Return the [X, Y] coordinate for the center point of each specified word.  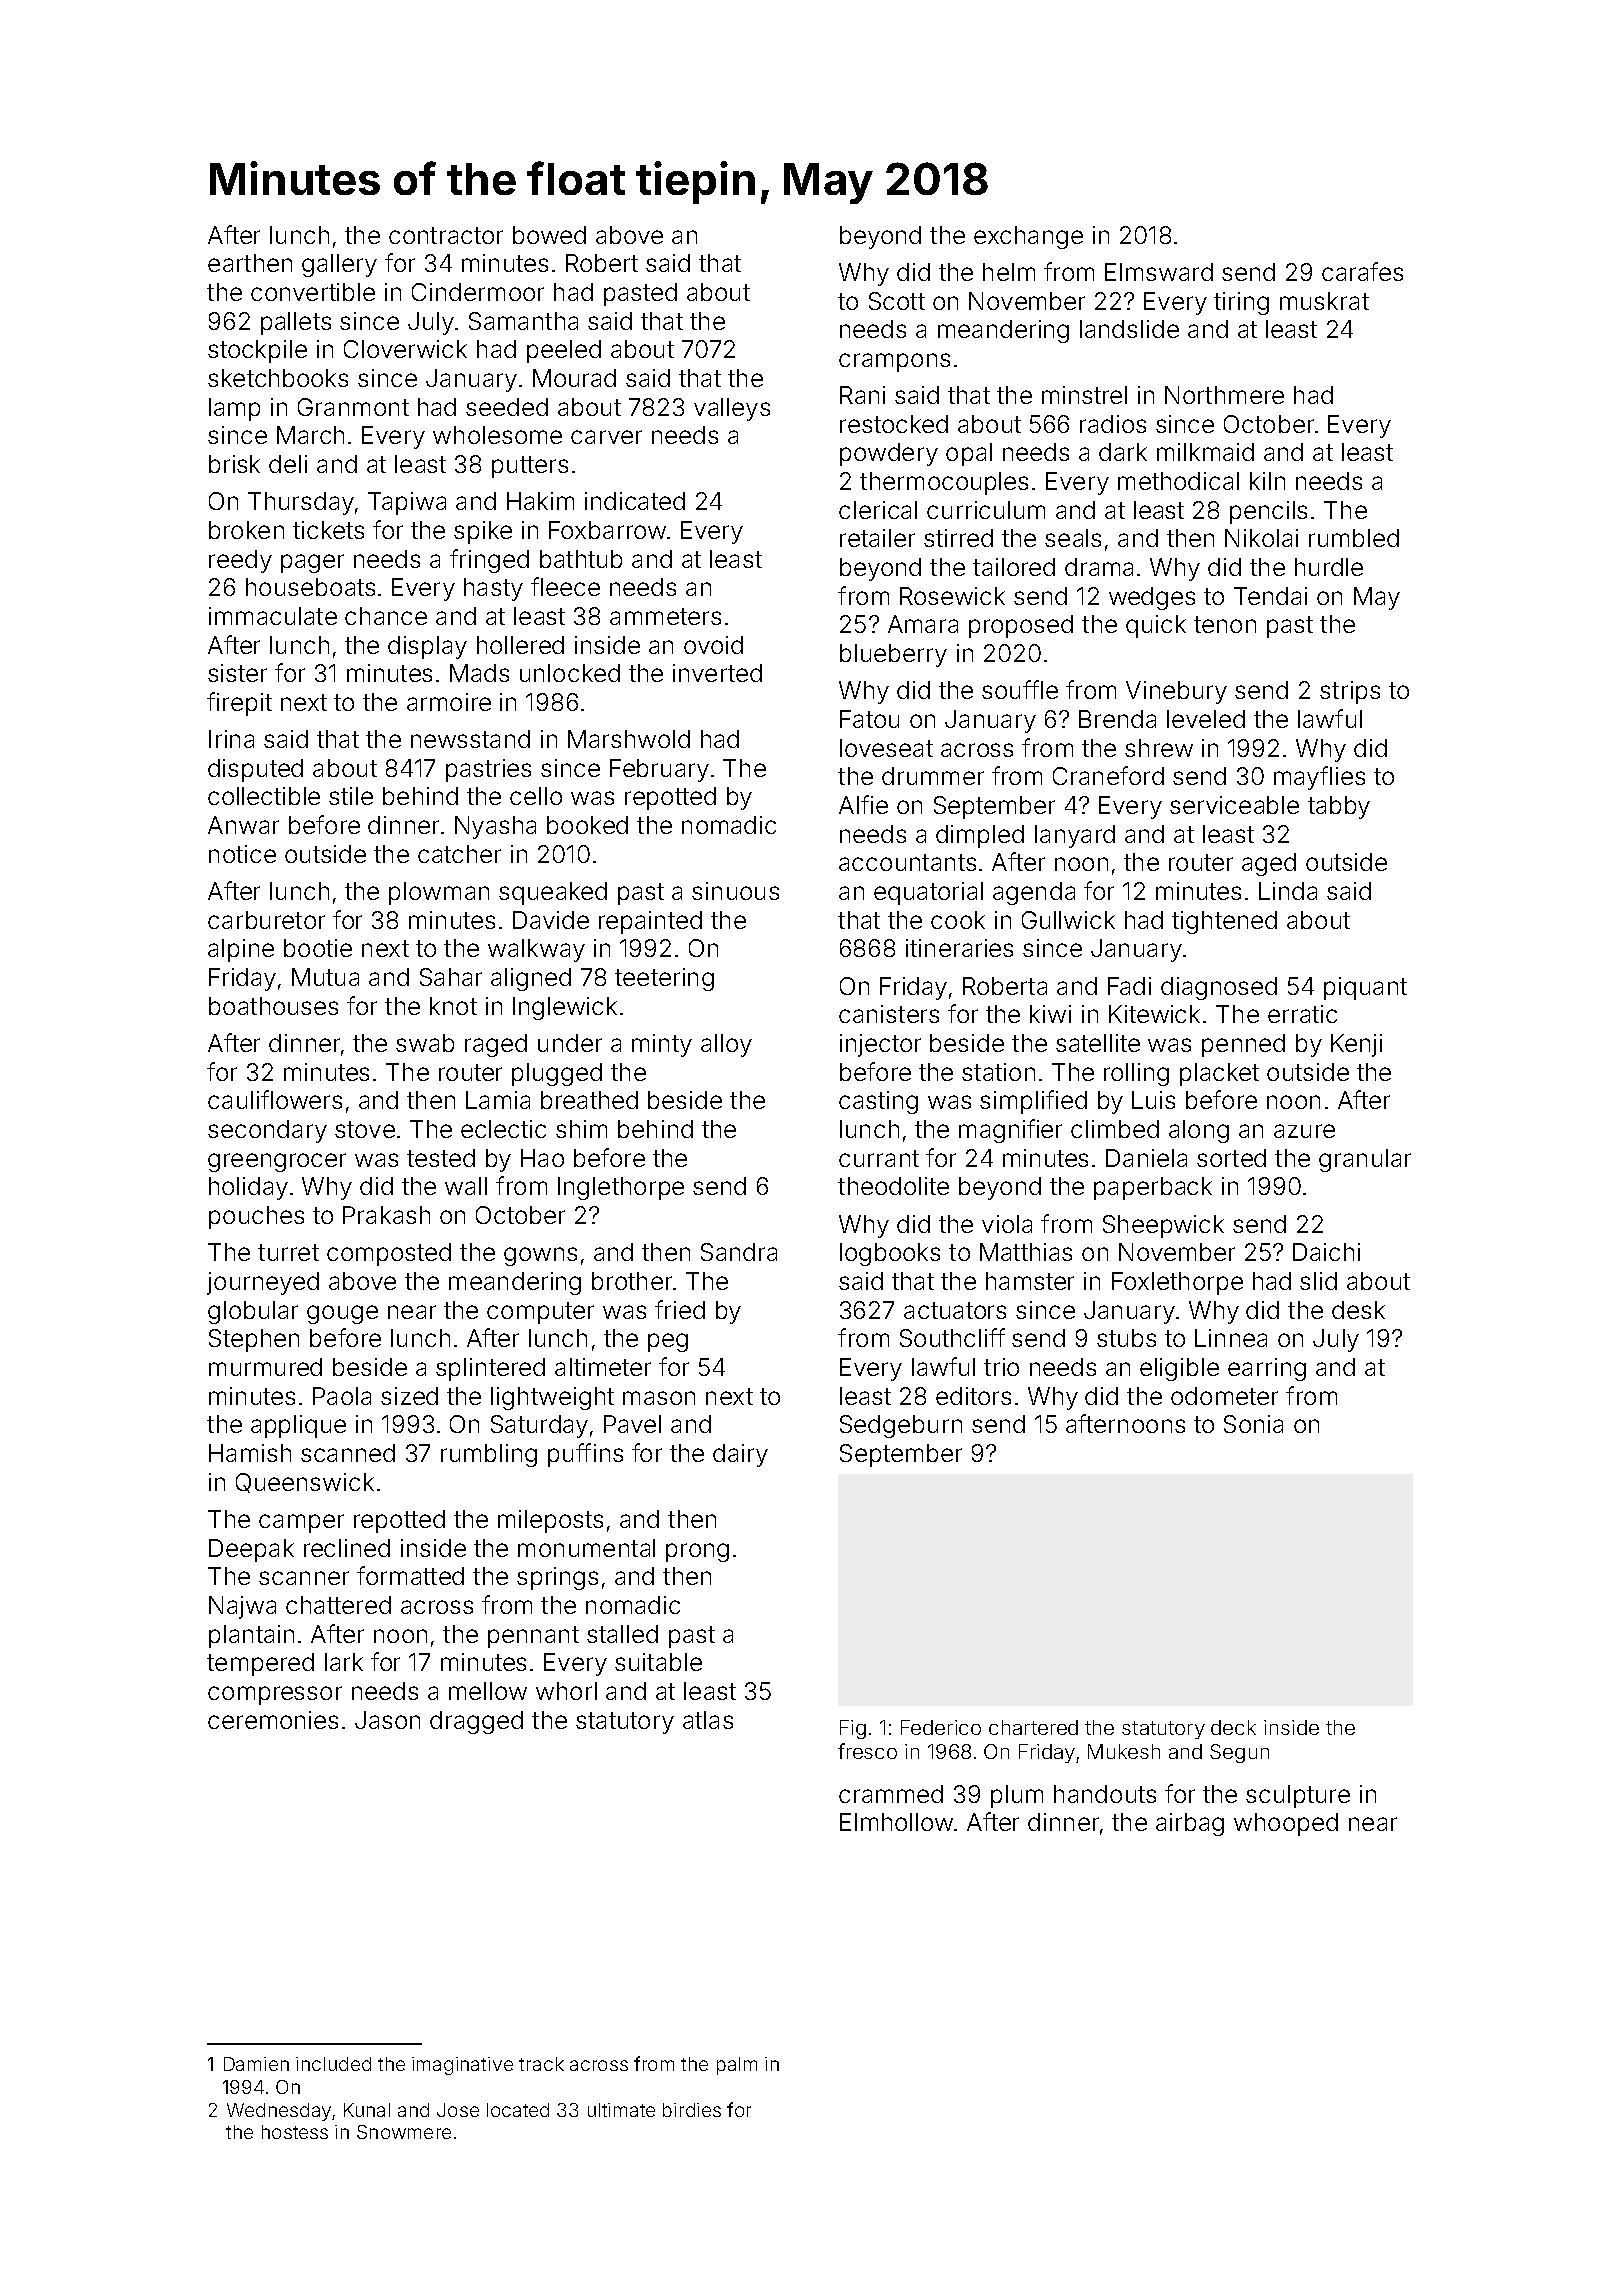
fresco [867, 1751]
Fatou [869, 719]
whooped [1286, 1824]
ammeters [665, 616]
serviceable [1234, 805]
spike [483, 532]
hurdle [1329, 567]
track [541, 2064]
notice [242, 854]
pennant [533, 1637]
